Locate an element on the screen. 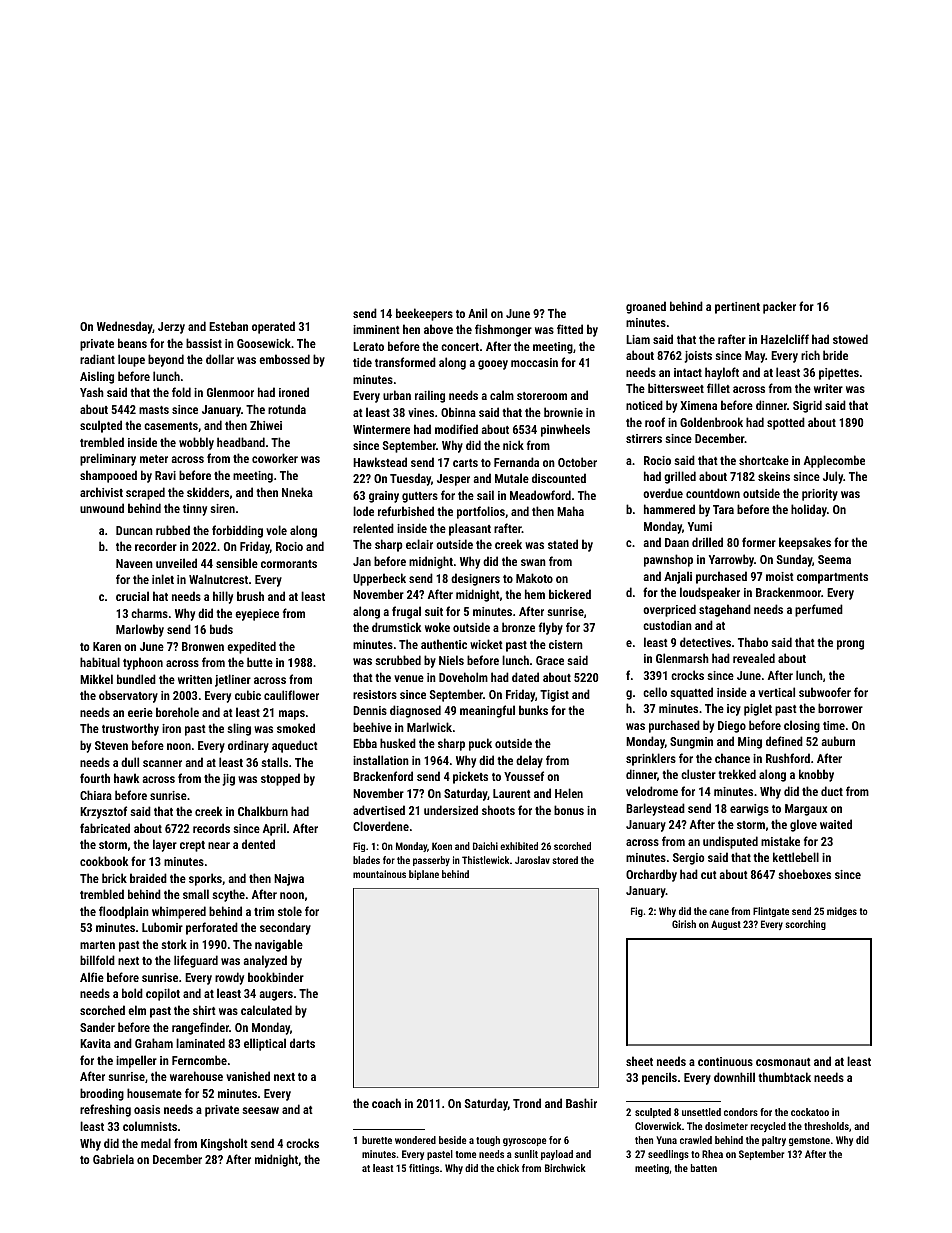 This screenshot has height=1233, width=952. waited is located at coordinates (836, 824).
